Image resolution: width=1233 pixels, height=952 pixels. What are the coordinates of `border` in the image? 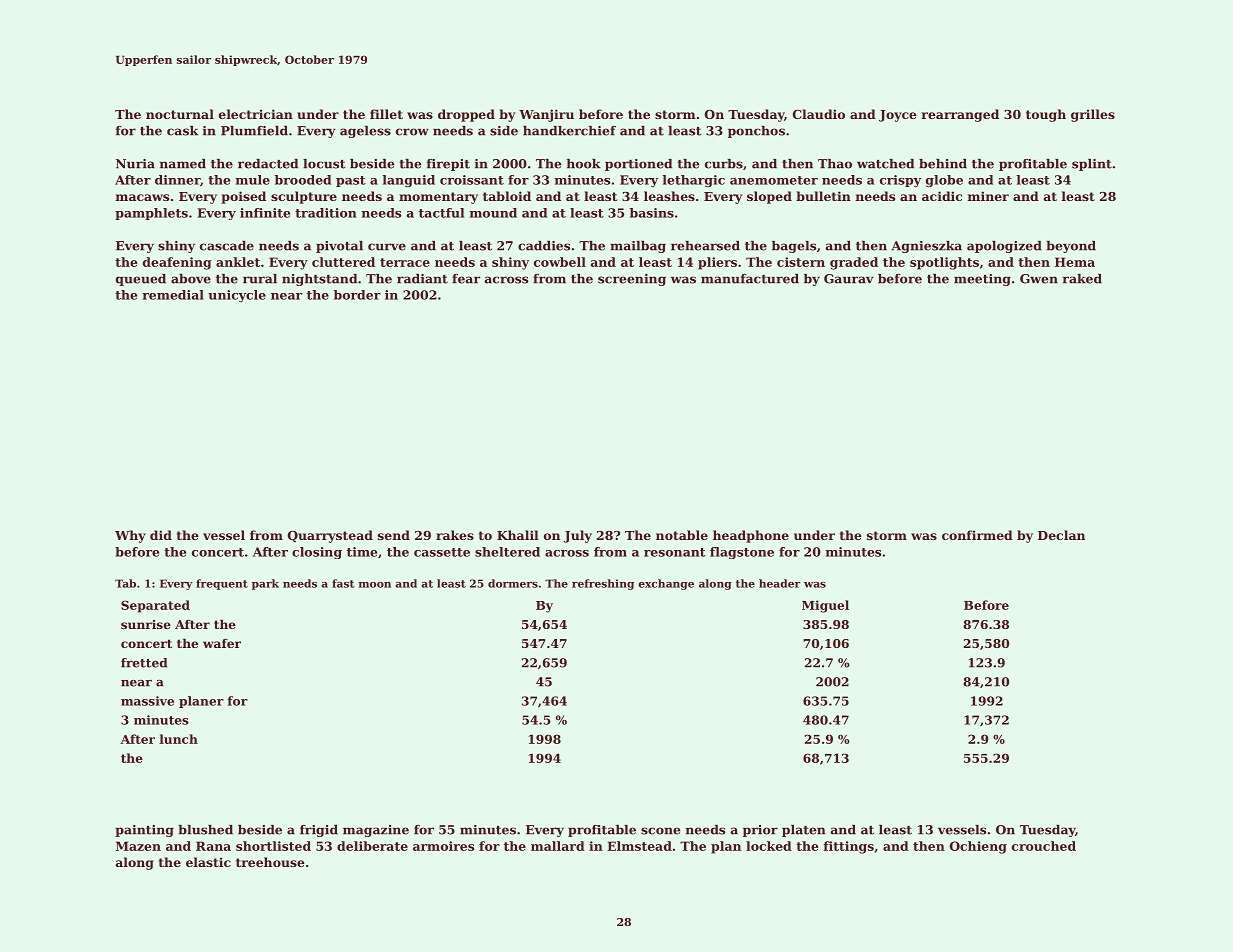 It's located at (357, 295).
